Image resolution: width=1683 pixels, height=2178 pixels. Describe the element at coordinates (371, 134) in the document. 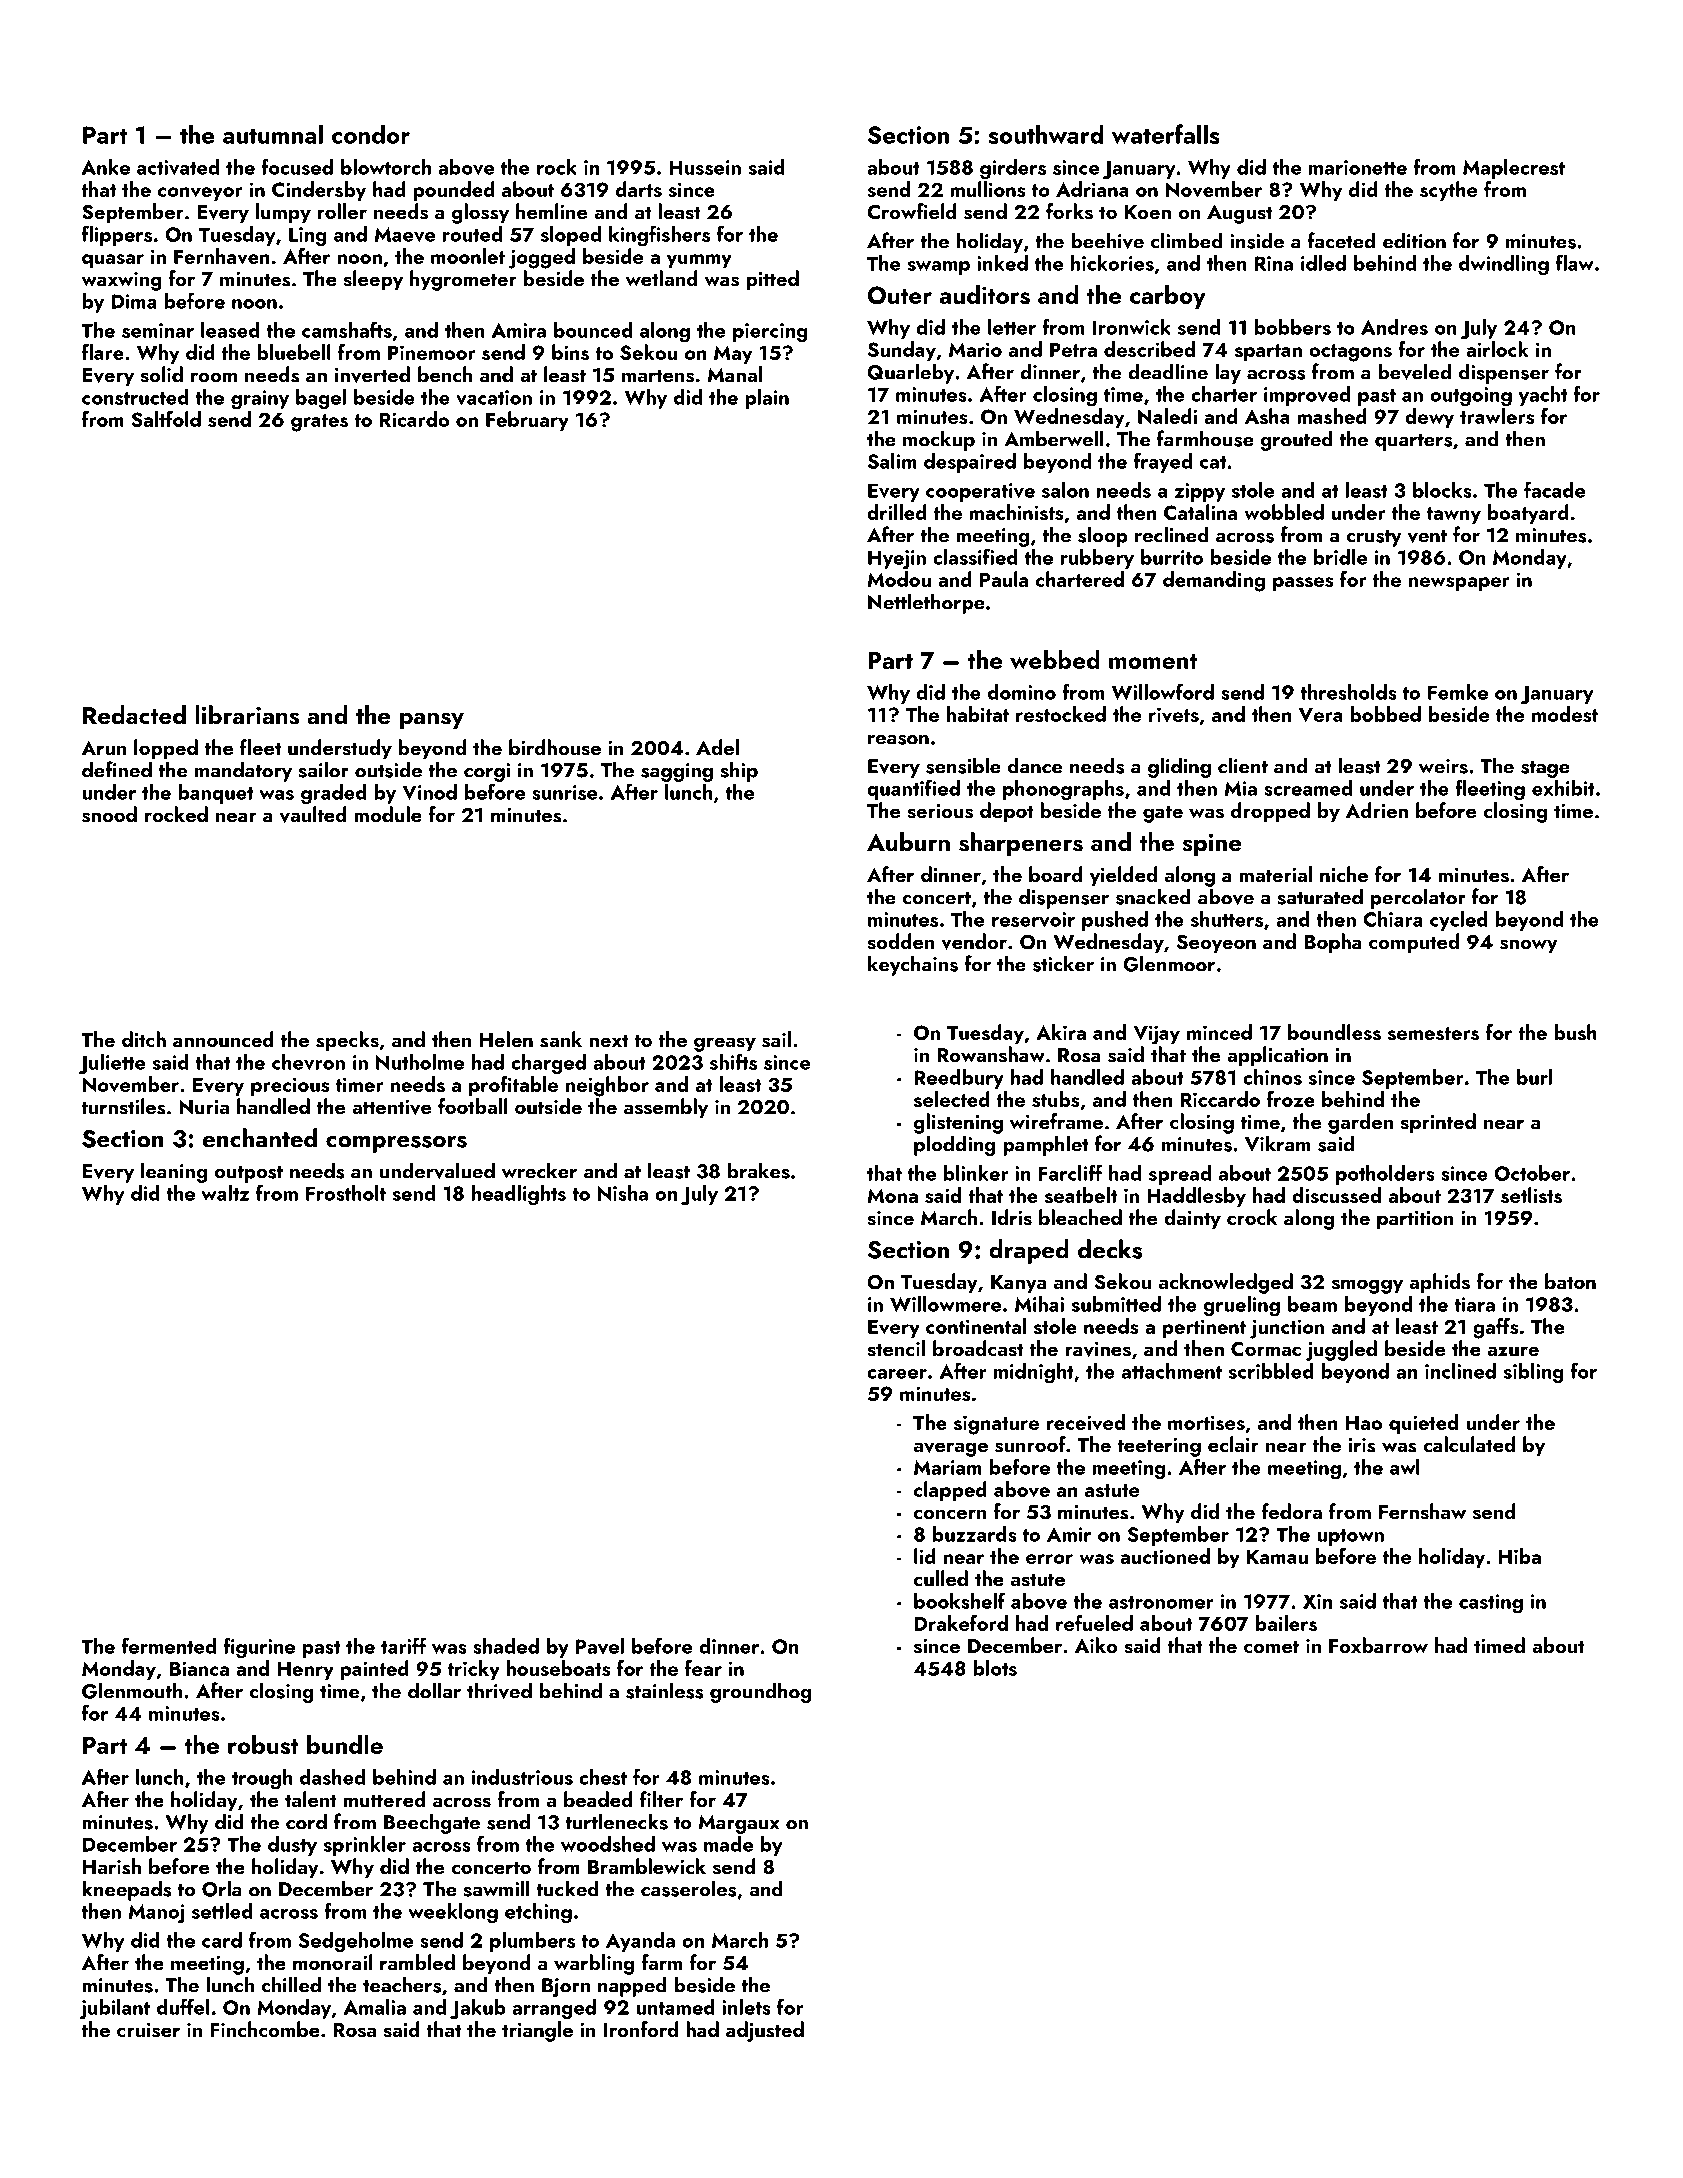

I see `condor` at that location.
